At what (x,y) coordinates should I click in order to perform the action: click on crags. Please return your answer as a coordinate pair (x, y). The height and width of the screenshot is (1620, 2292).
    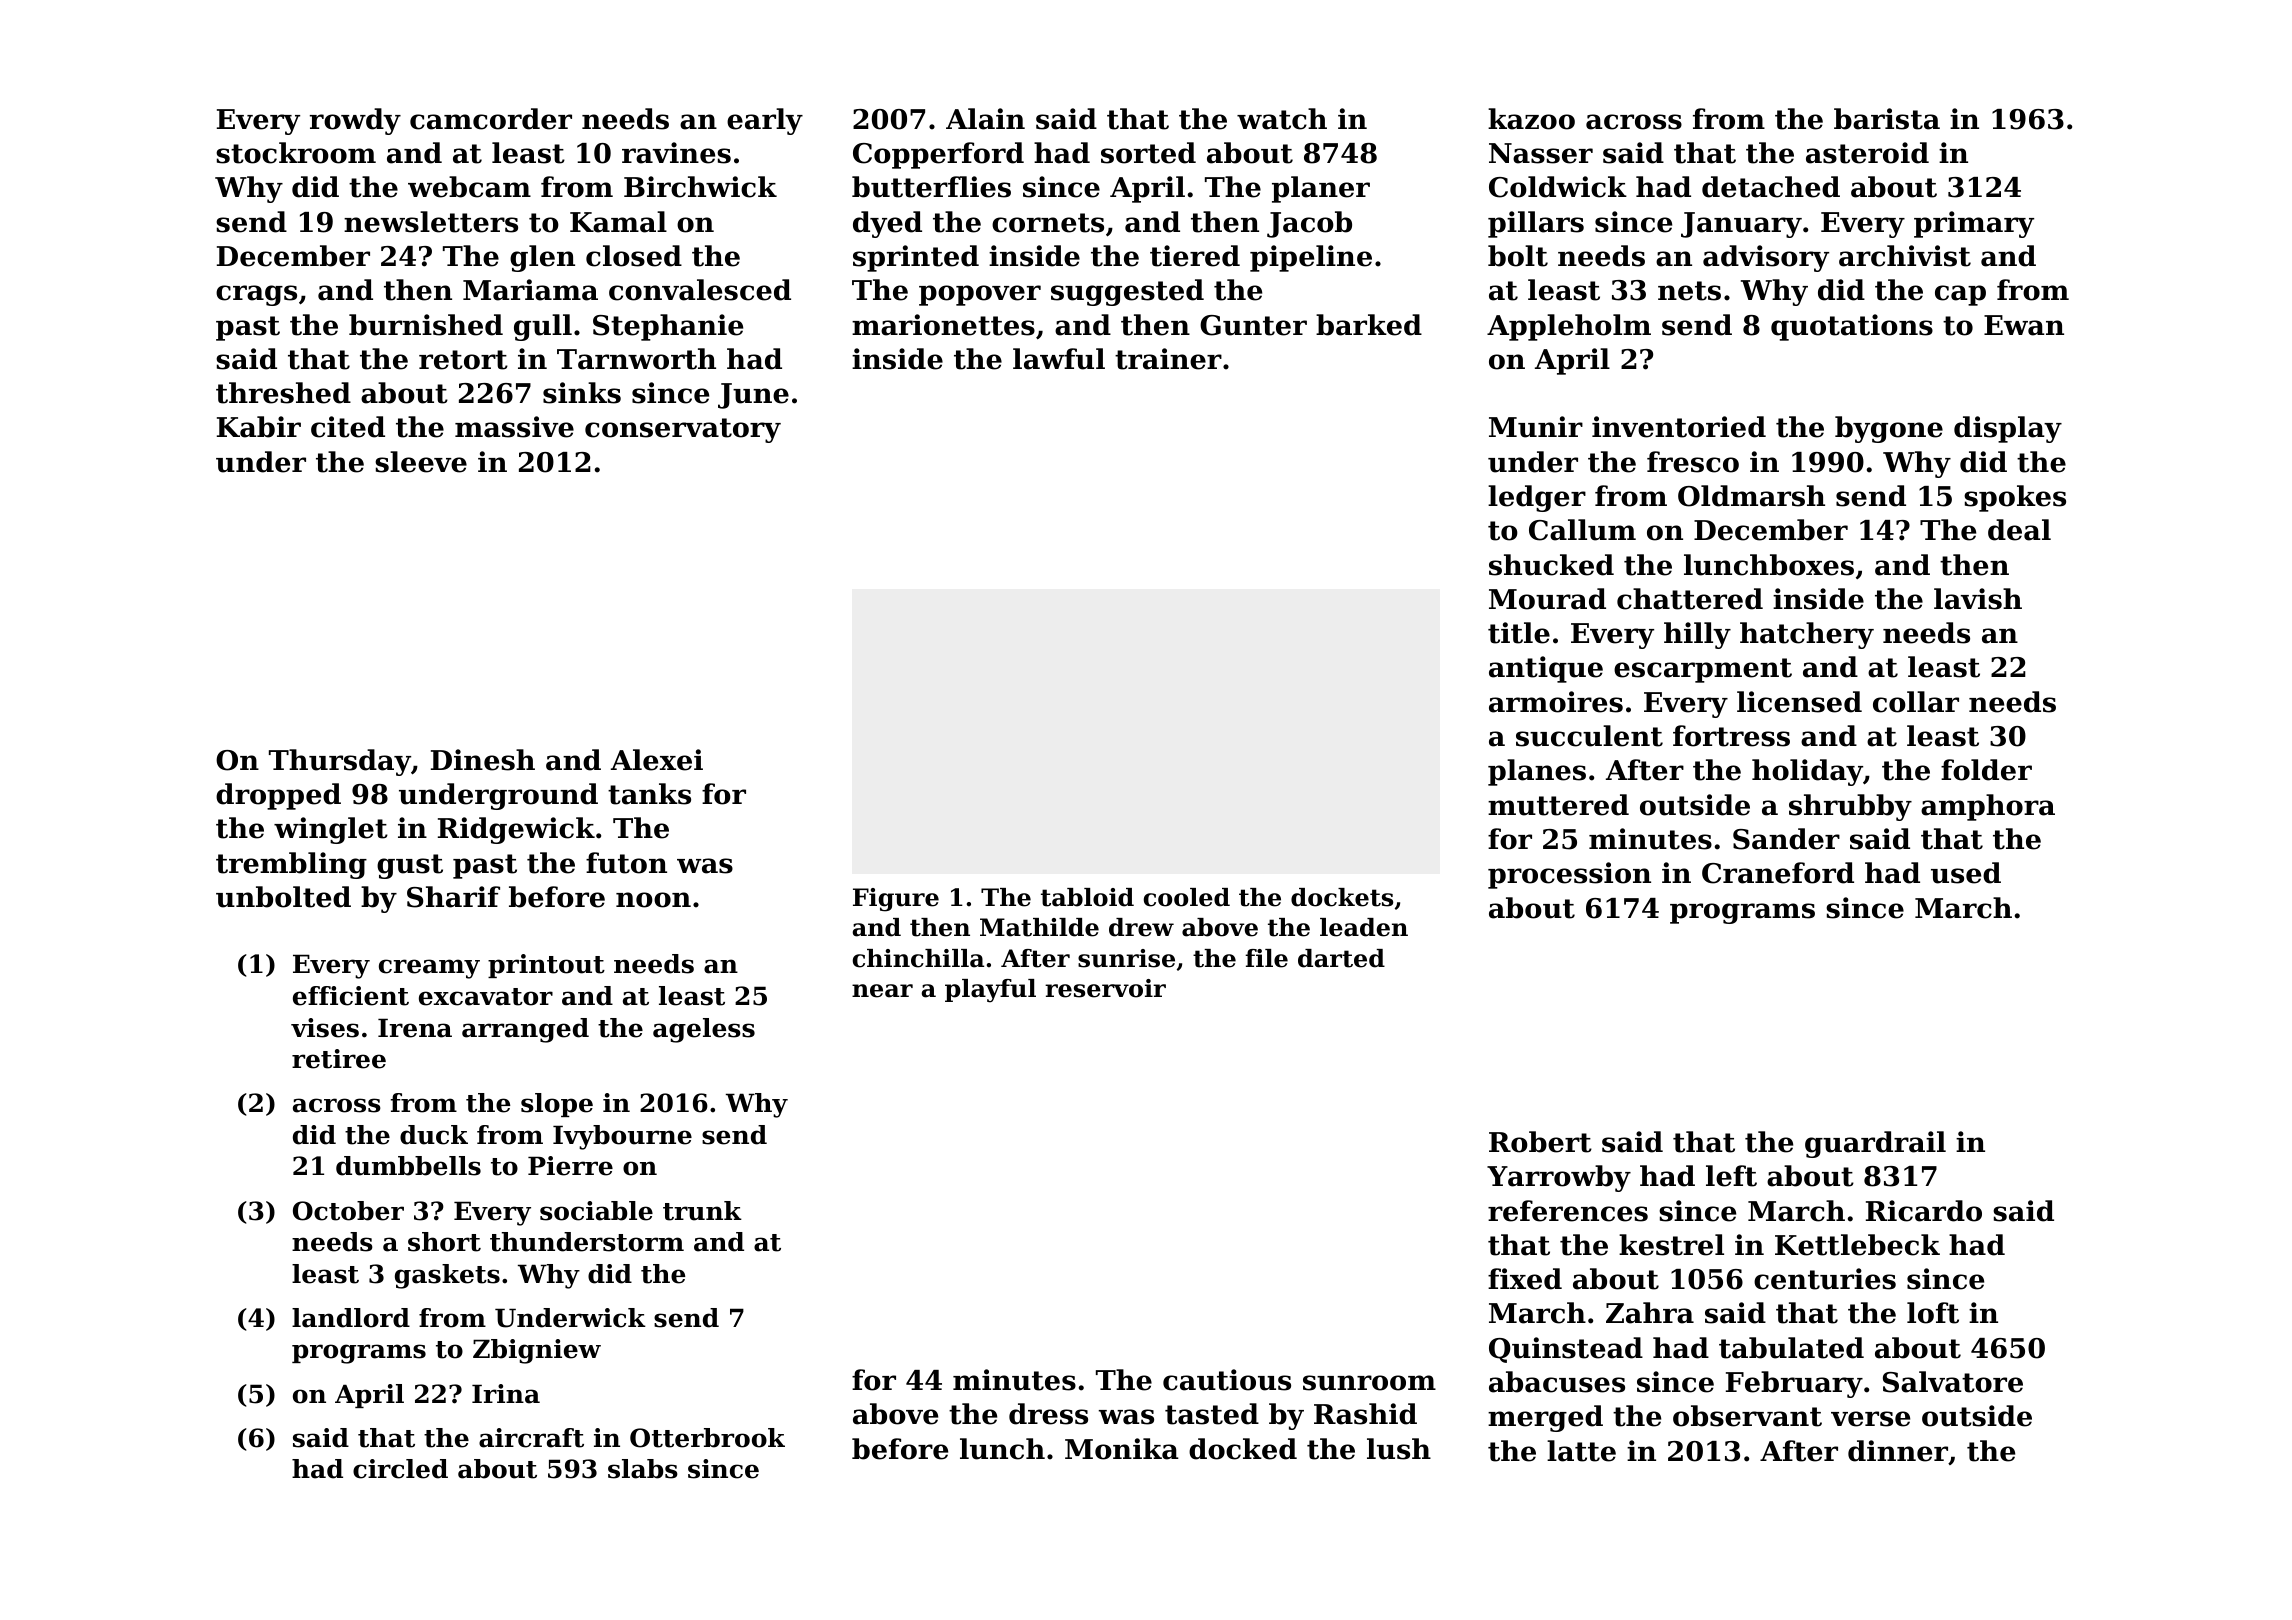
    Looking at the image, I should click on (256, 295).
